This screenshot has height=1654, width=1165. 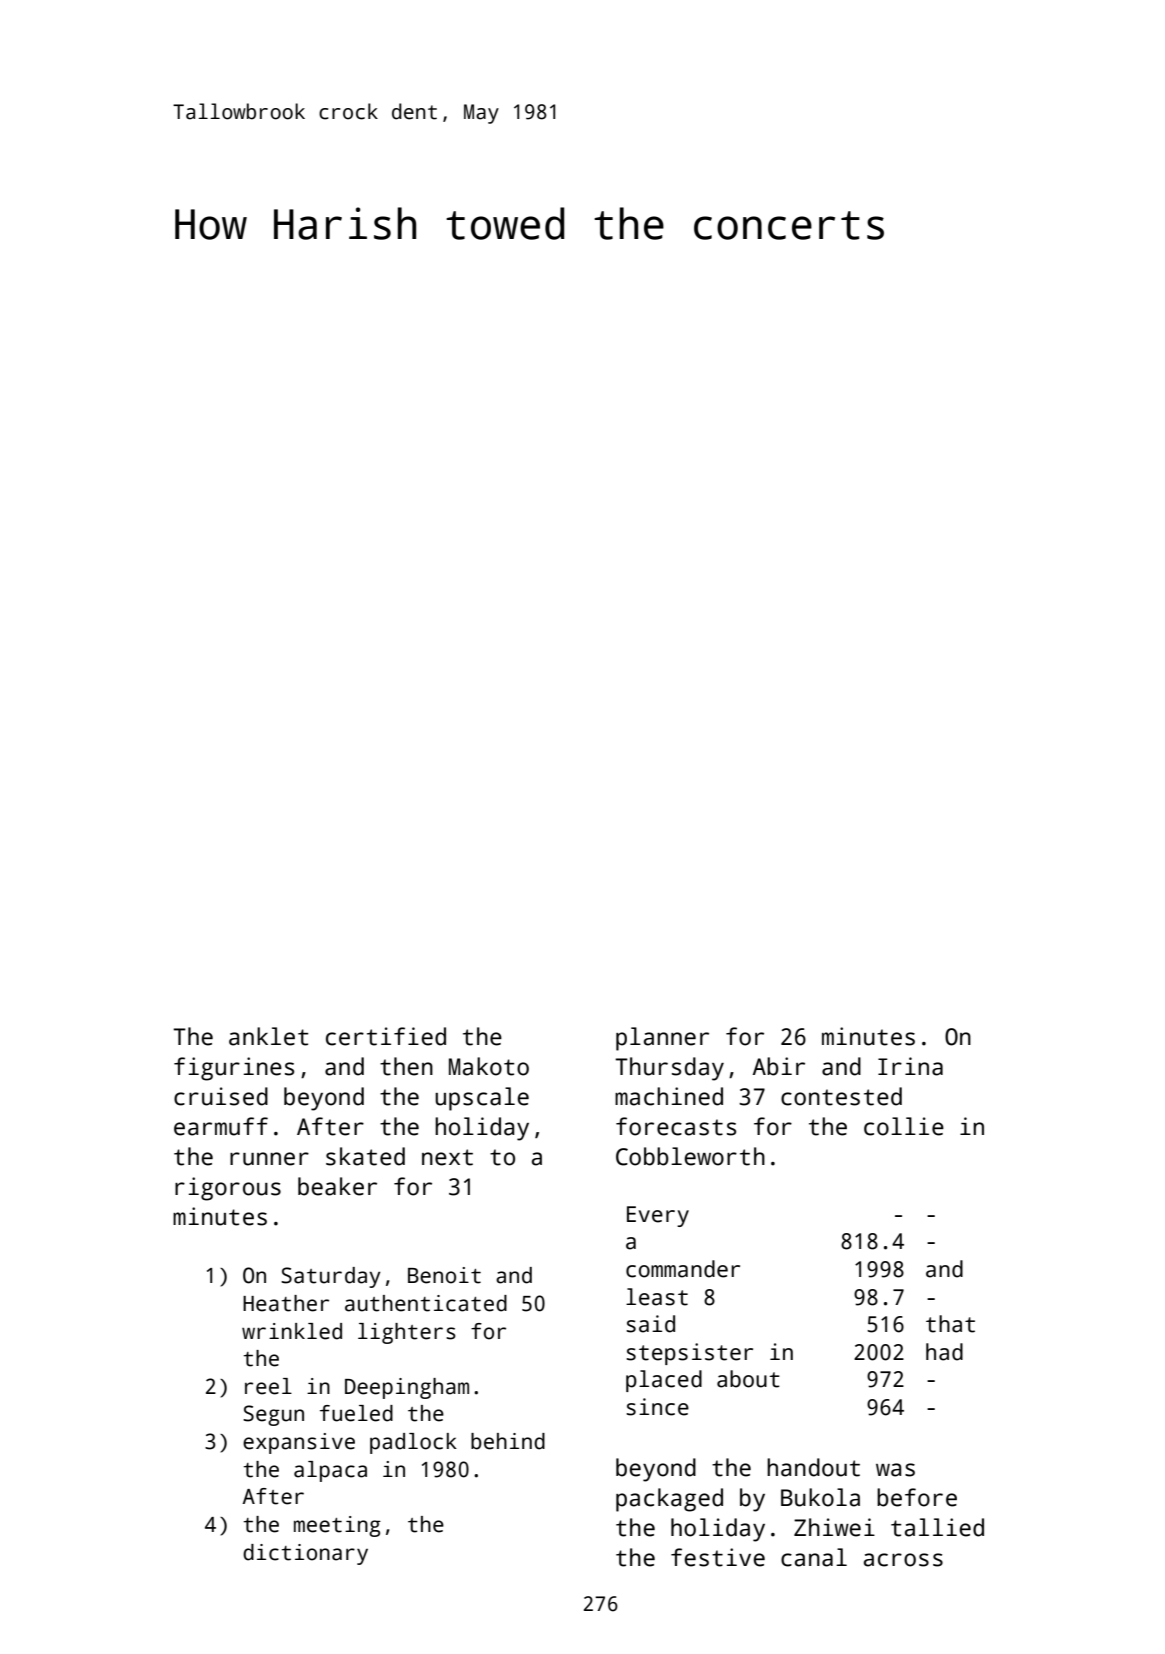 What do you see at coordinates (305, 1554) in the screenshot?
I see `dictionary` at bounding box center [305, 1554].
